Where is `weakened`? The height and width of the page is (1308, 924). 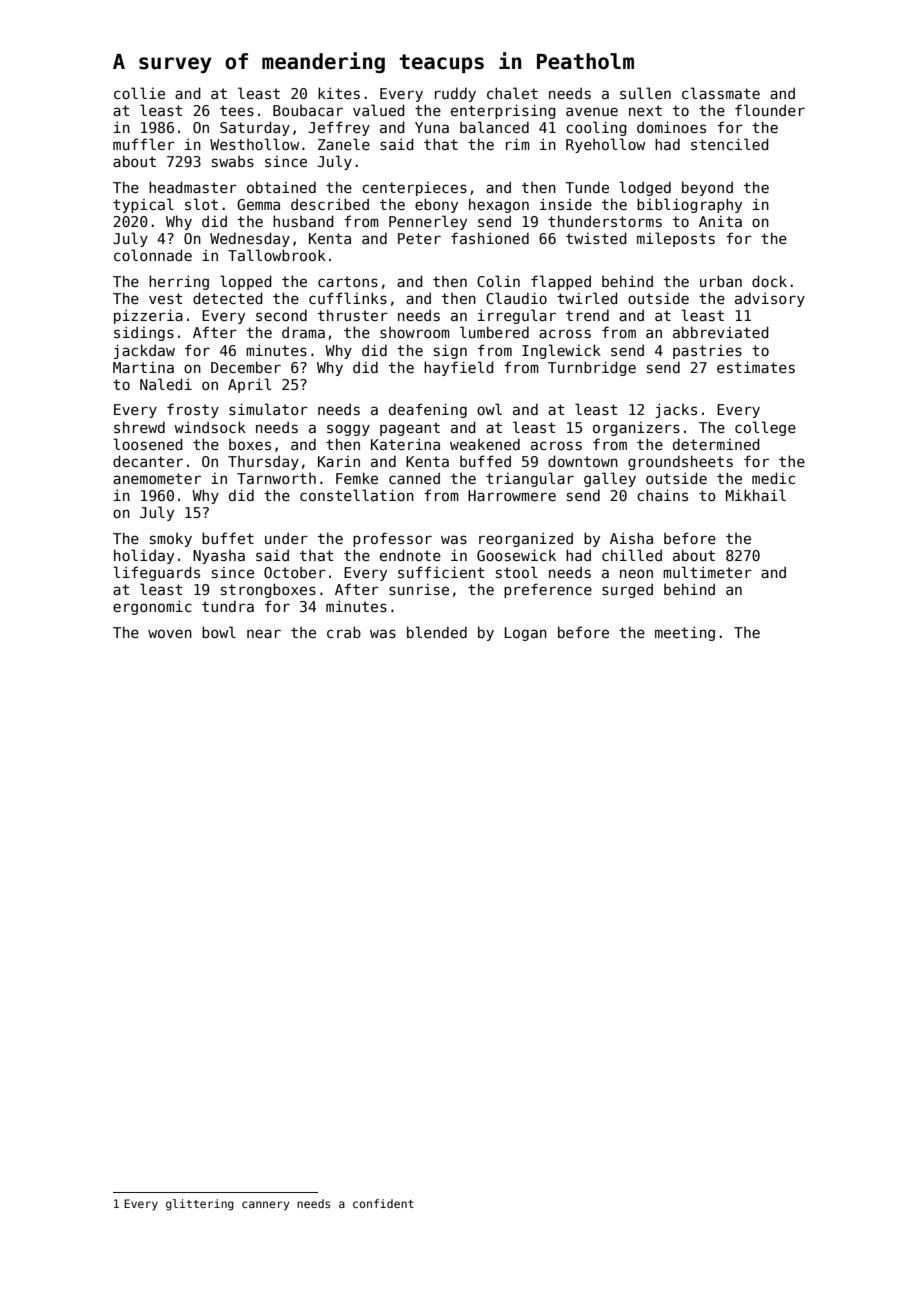 weakened is located at coordinates (485, 444).
